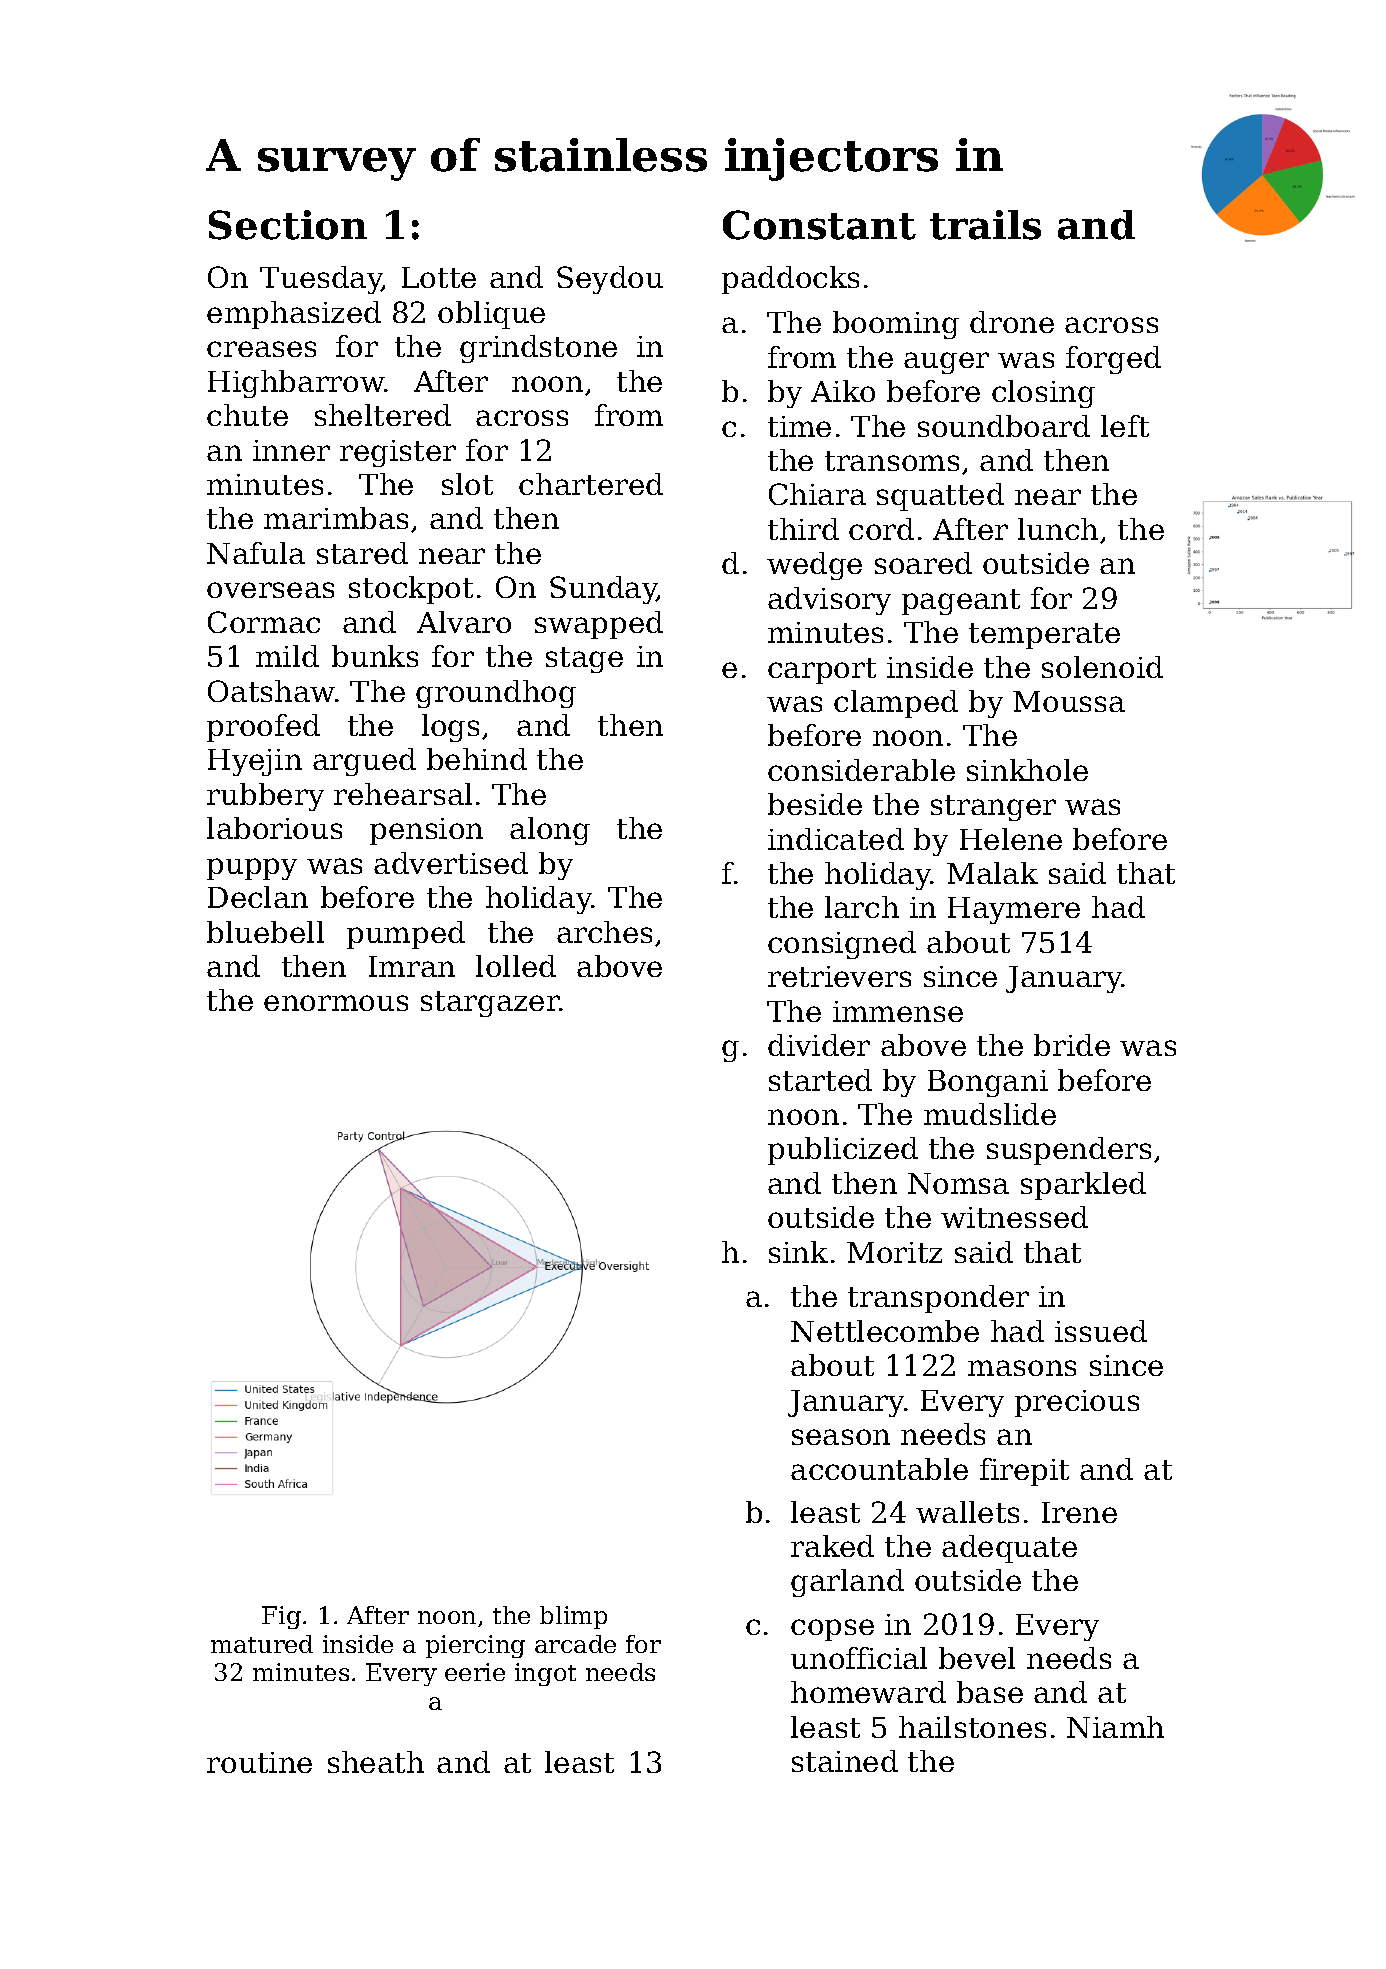 This screenshot has width=1386, height=1969. What do you see at coordinates (271, 691) in the screenshot?
I see `Oatshaw` at bounding box center [271, 691].
